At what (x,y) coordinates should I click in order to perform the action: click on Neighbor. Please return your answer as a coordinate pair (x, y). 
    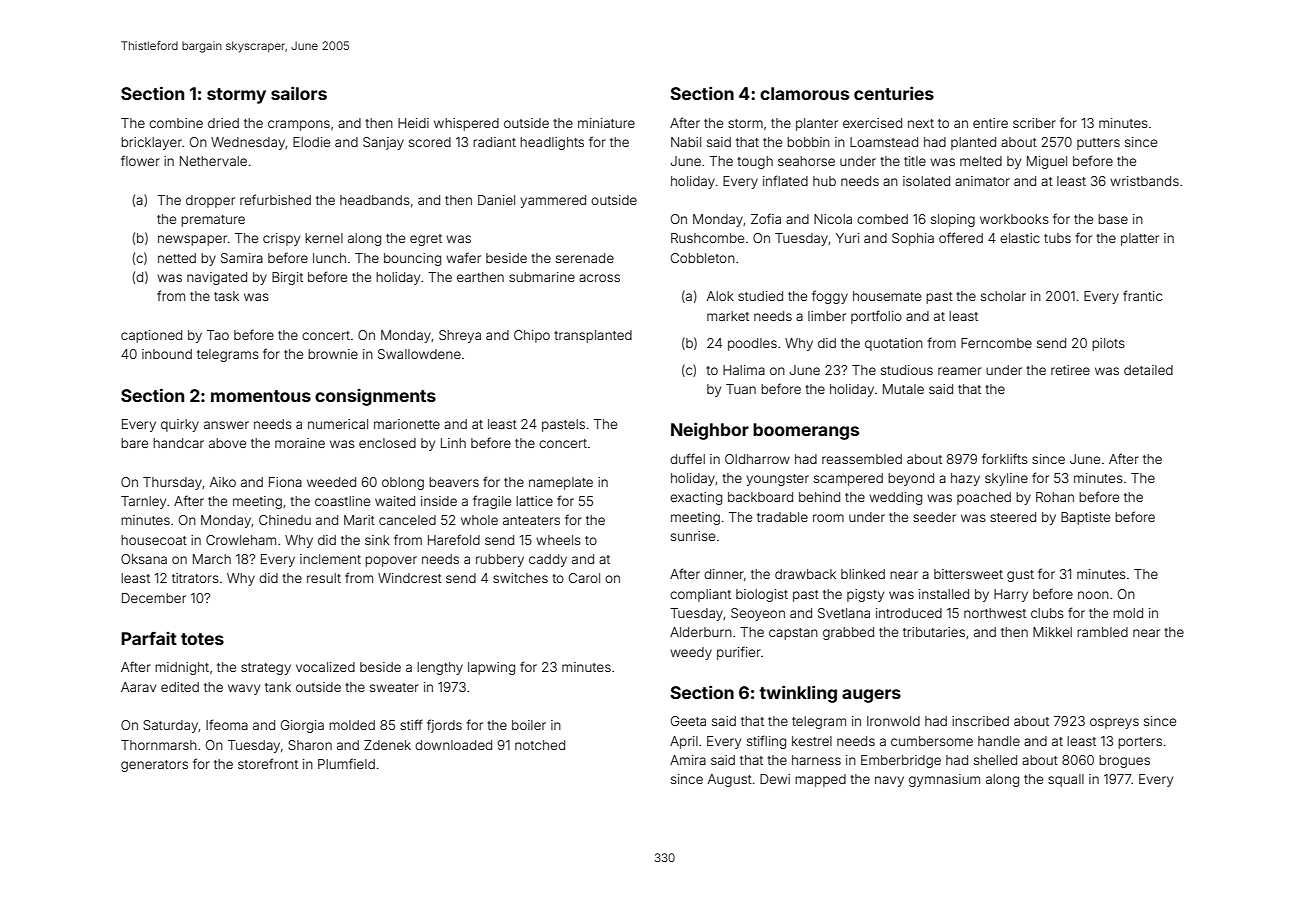
    Looking at the image, I should click on (710, 431).
